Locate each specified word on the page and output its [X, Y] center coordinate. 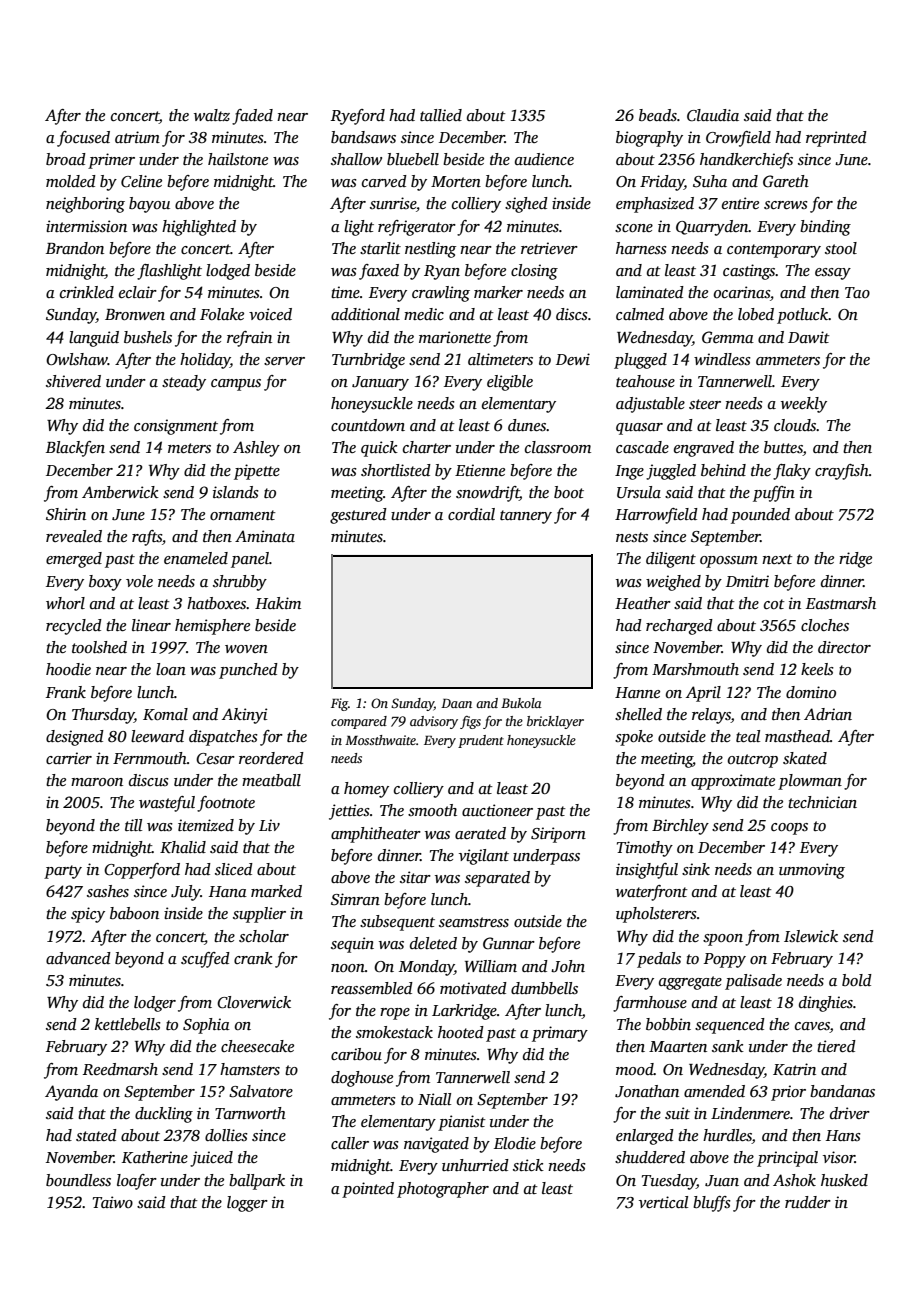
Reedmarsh [120, 1069]
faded [252, 117]
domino [811, 692]
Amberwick [120, 492]
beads [658, 115]
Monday [426, 968]
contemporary [774, 251]
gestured [358, 516]
